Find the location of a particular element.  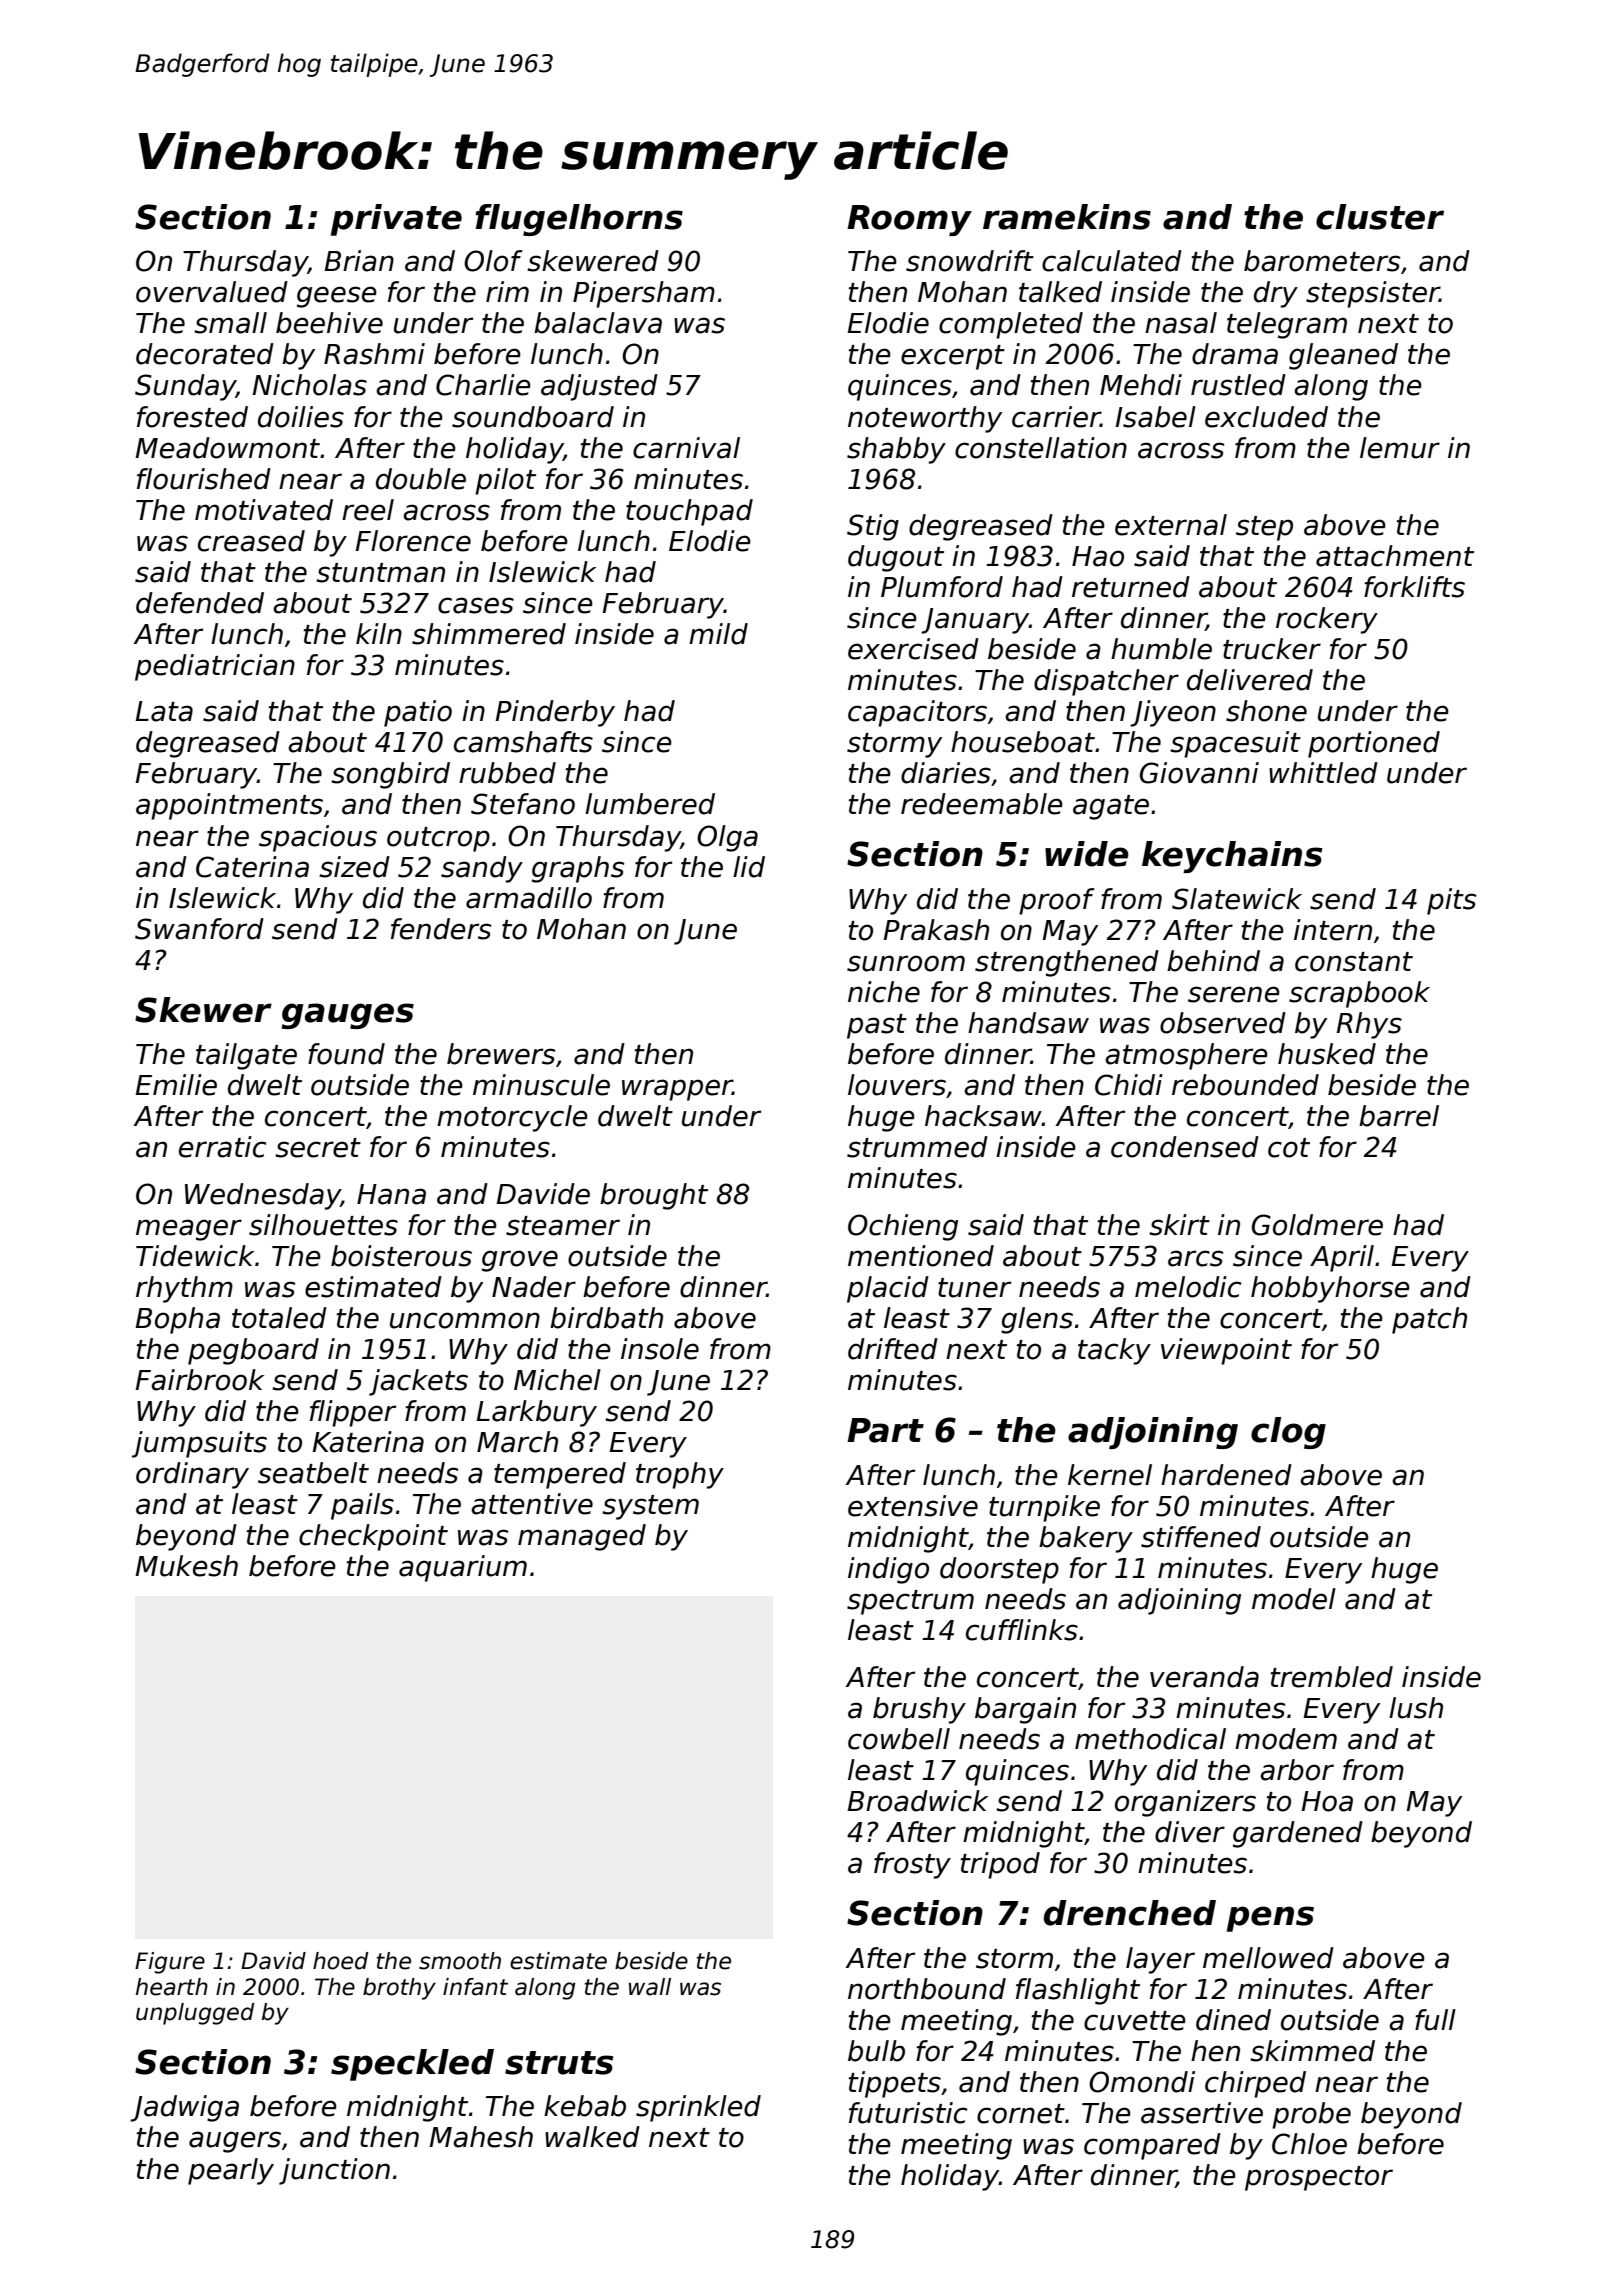

meager is located at coordinates (189, 1230).
